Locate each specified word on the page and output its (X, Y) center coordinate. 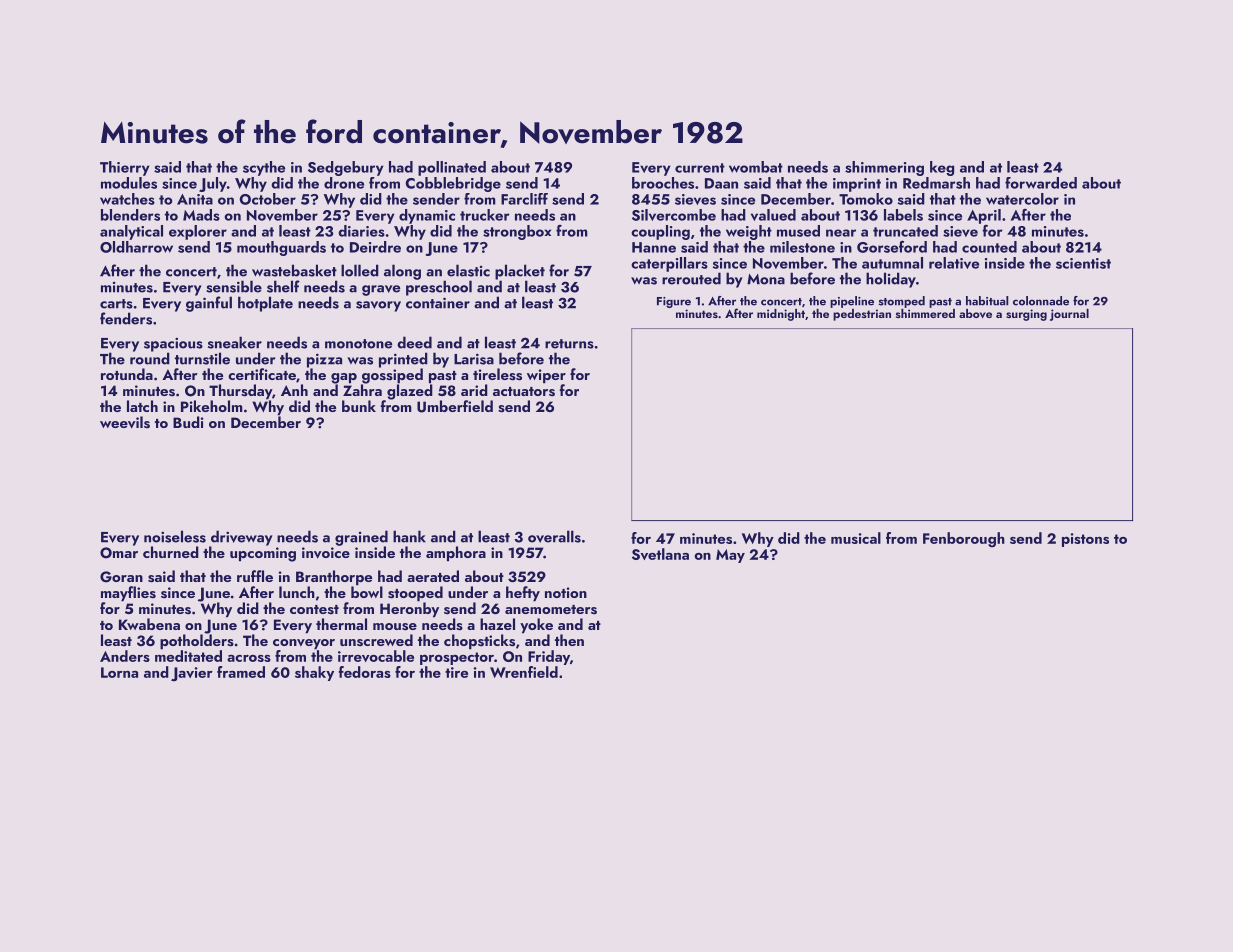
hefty (523, 594)
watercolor (1022, 199)
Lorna (119, 672)
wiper (546, 376)
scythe (264, 168)
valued (773, 215)
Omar (119, 553)
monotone (358, 344)
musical (856, 538)
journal (1069, 315)
